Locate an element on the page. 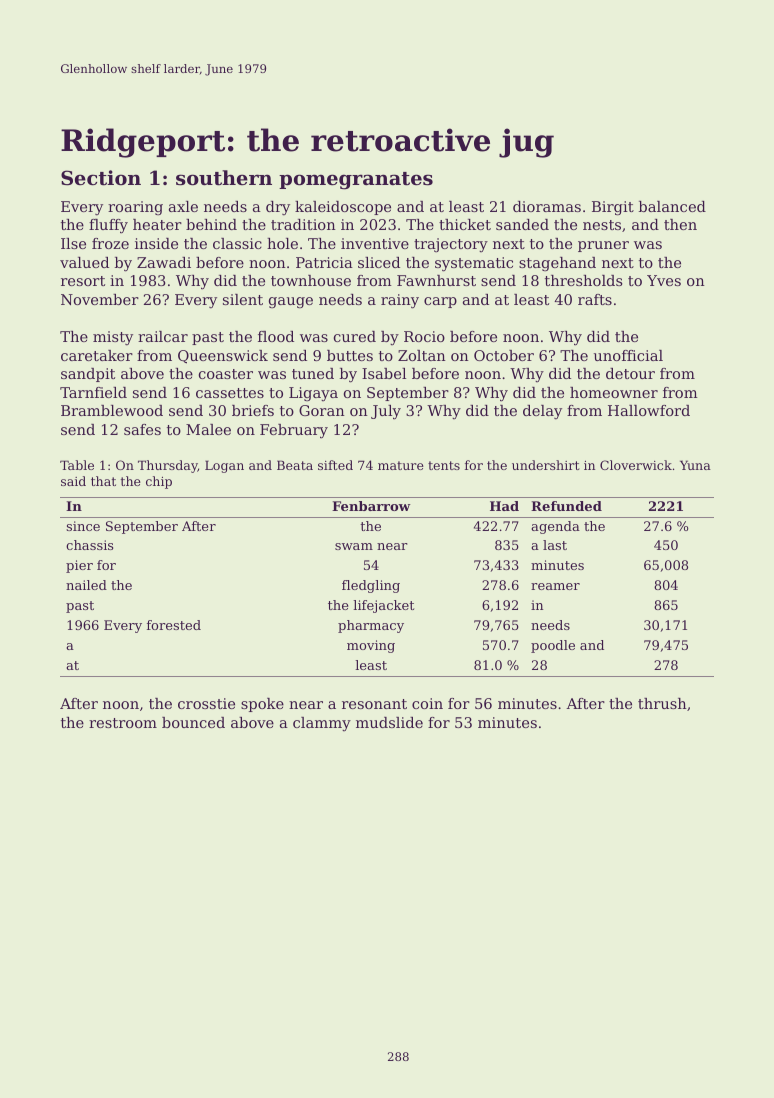  crosstie is located at coordinates (206, 703).
